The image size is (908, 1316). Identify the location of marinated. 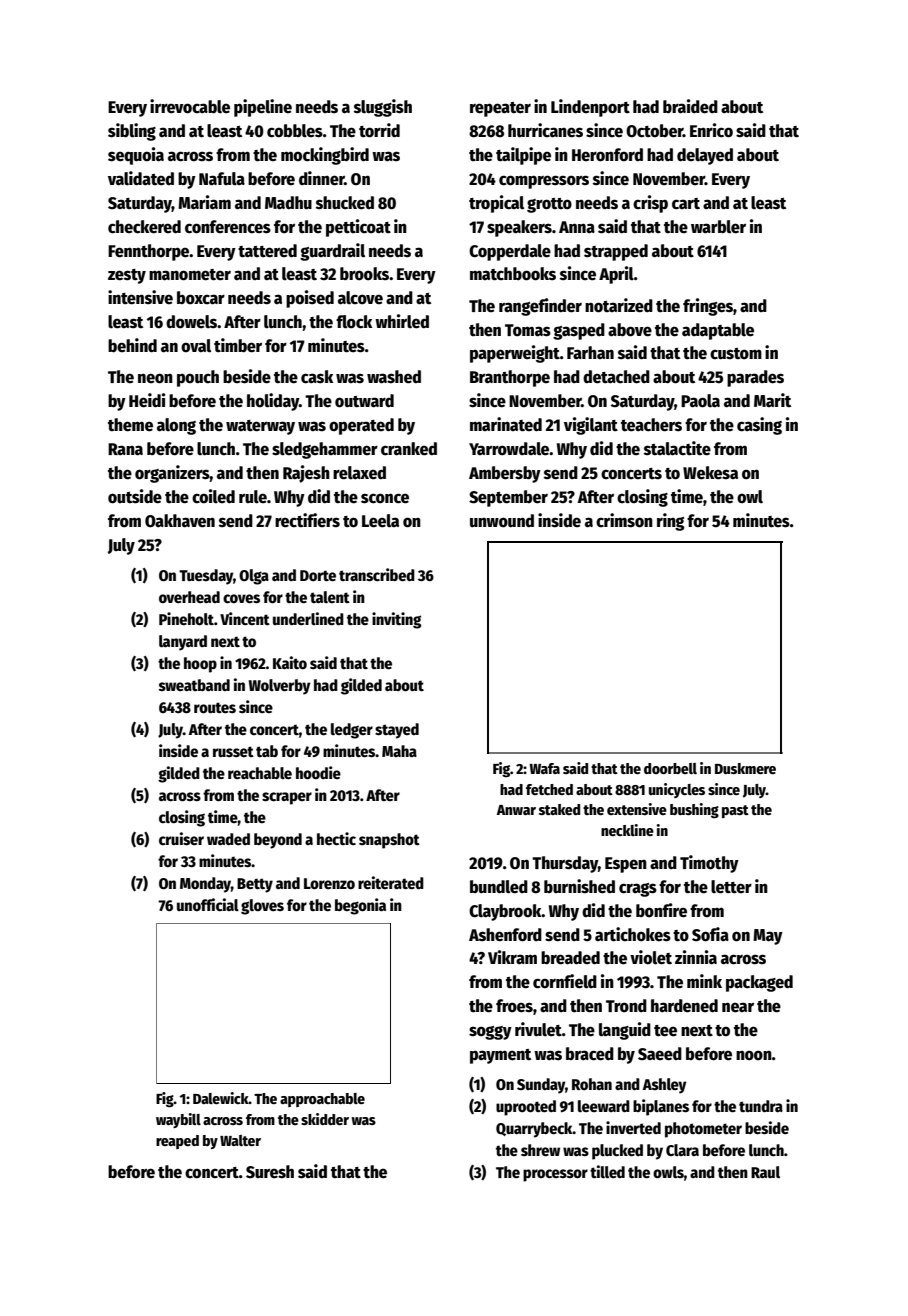
(506, 424).
